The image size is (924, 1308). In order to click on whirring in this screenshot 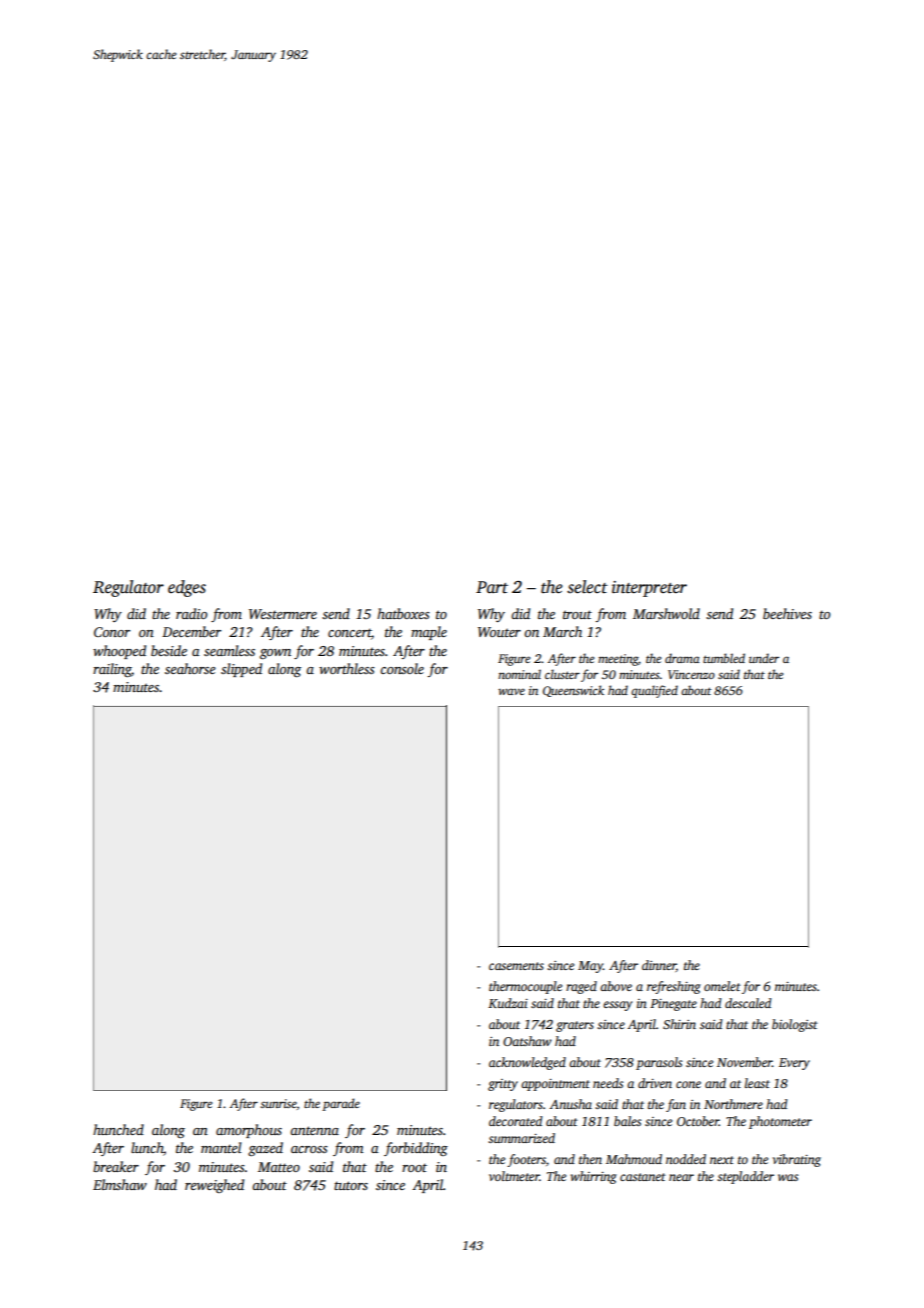, I will do `click(594, 1177)`.
